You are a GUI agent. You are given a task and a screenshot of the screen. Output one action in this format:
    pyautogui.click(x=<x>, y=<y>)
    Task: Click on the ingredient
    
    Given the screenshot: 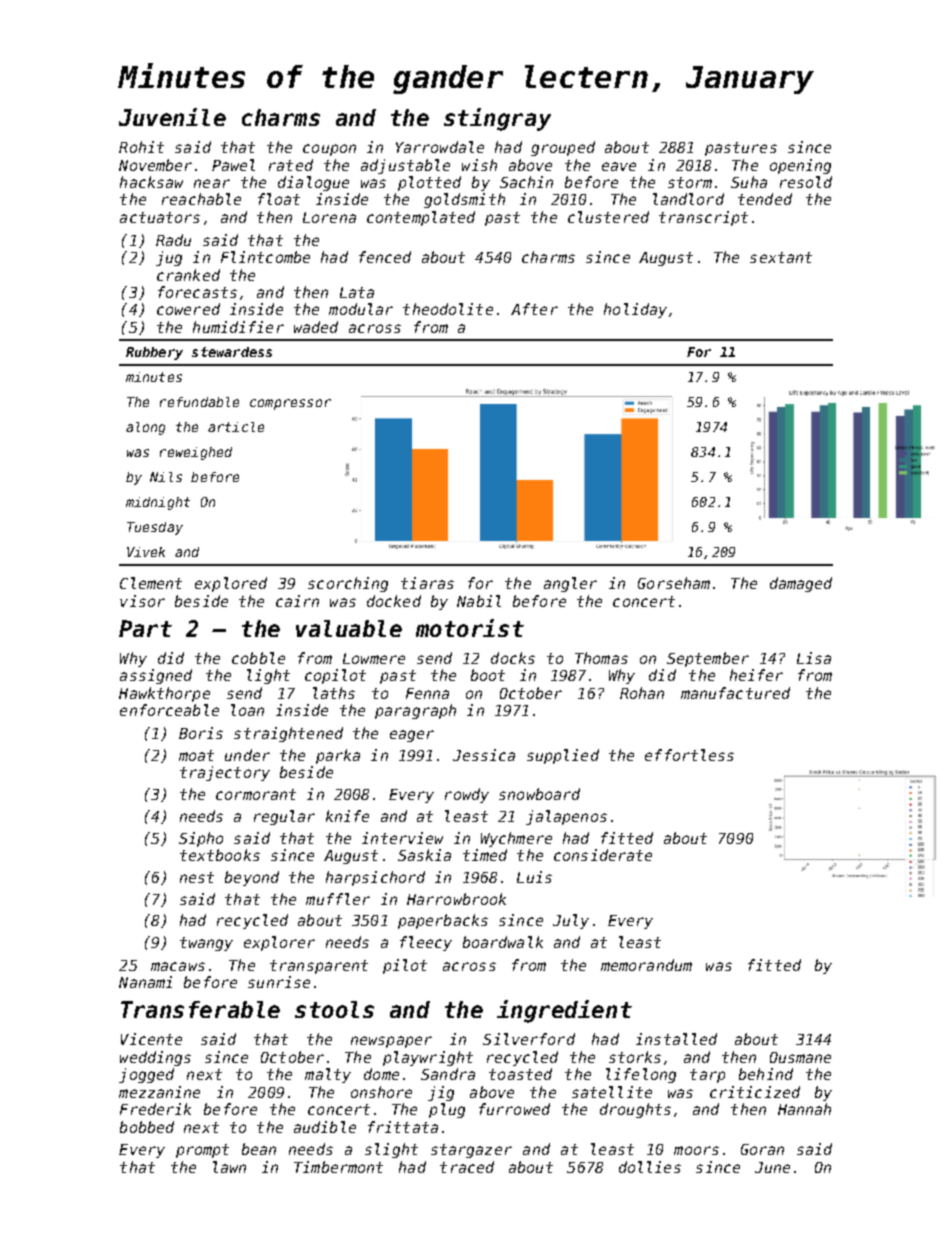 What is the action you would take?
    pyautogui.click(x=564, y=1011)
